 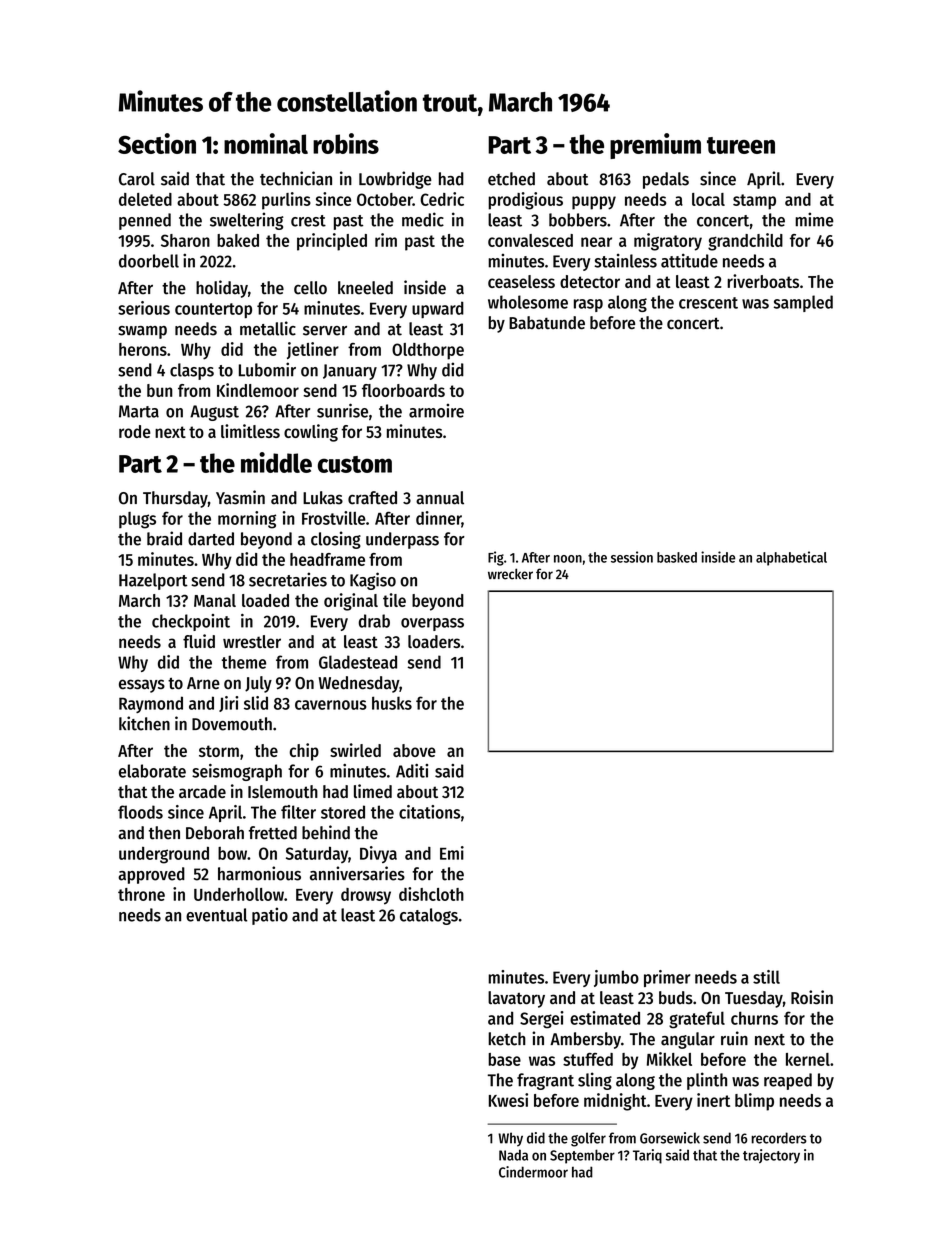 What do you see at coordinates (741, 145) in the screenshot?
I see `tureen` at bounding box center [741, 145].
